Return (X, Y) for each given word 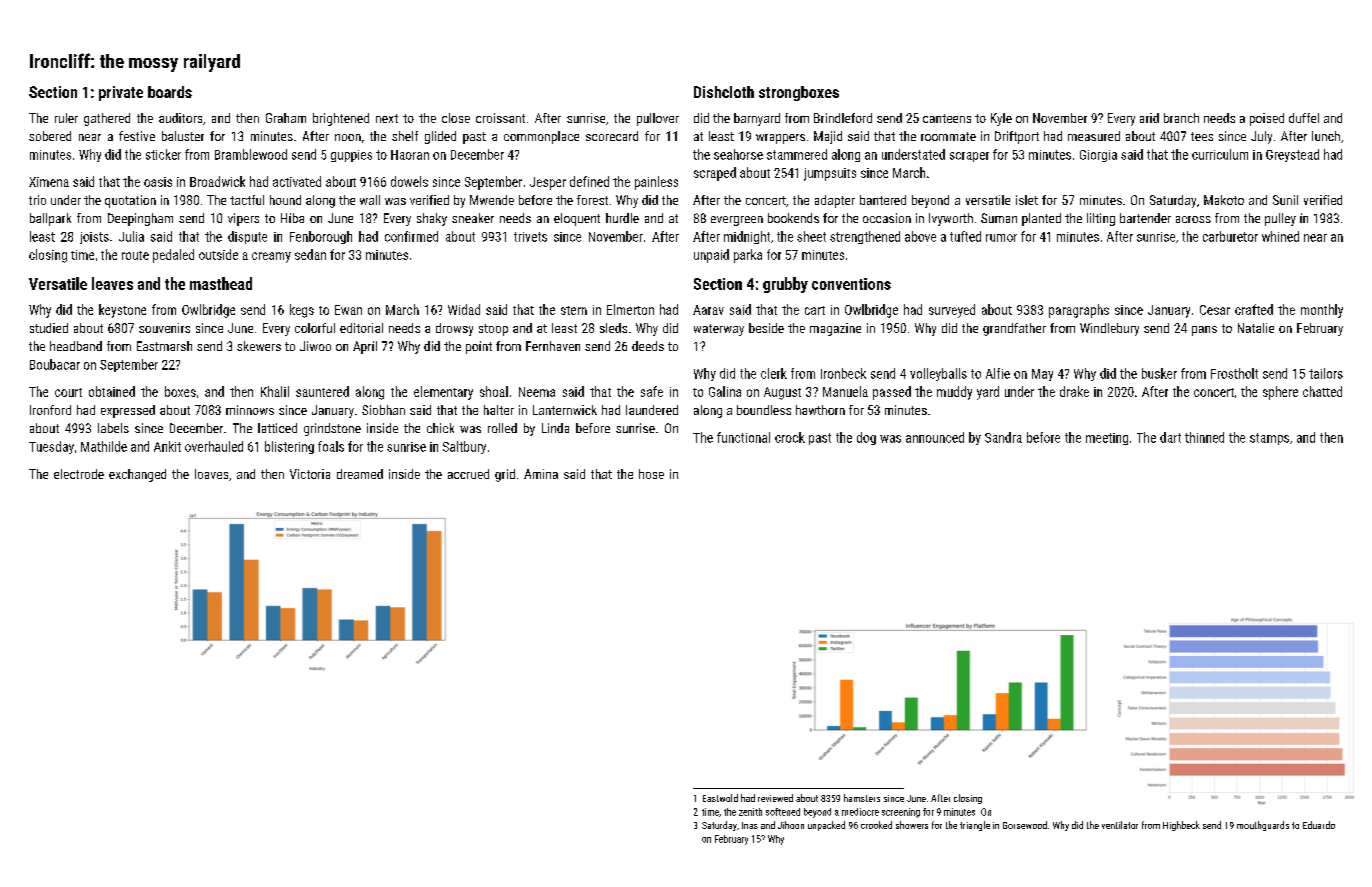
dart (1170, 437)
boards (170, 92)
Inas (750, 825)
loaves (211, 474)
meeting (1107, 439)
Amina (541, 474)
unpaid (711, 256)
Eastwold (720, 798)
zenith (750, 812)
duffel (1304, 118)
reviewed (775, 798)
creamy (271, 257)
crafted (1254, 309)
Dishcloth (724, 92)
